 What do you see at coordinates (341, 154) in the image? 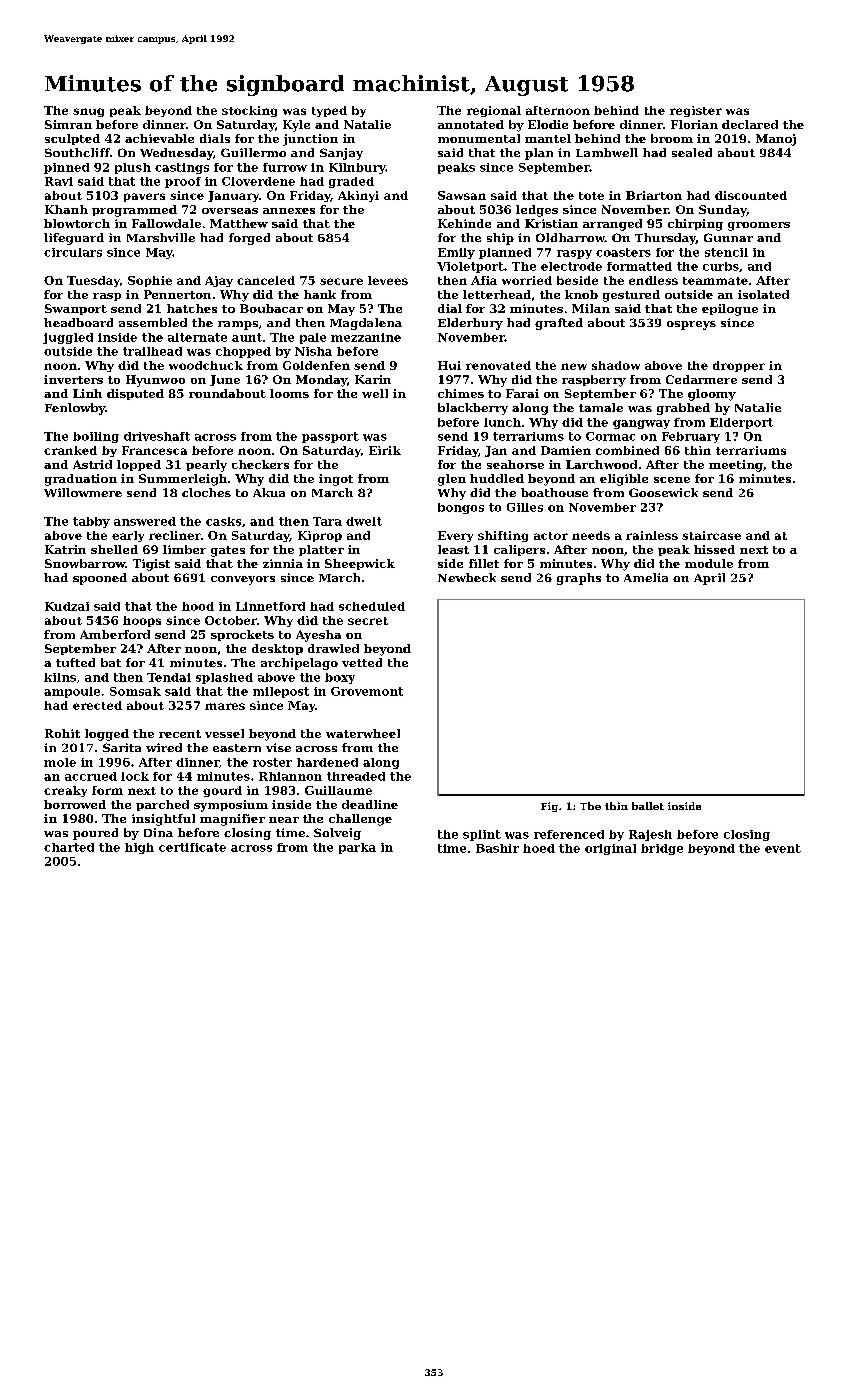
I see `Sanjay` at bounding box center [341, 154].
